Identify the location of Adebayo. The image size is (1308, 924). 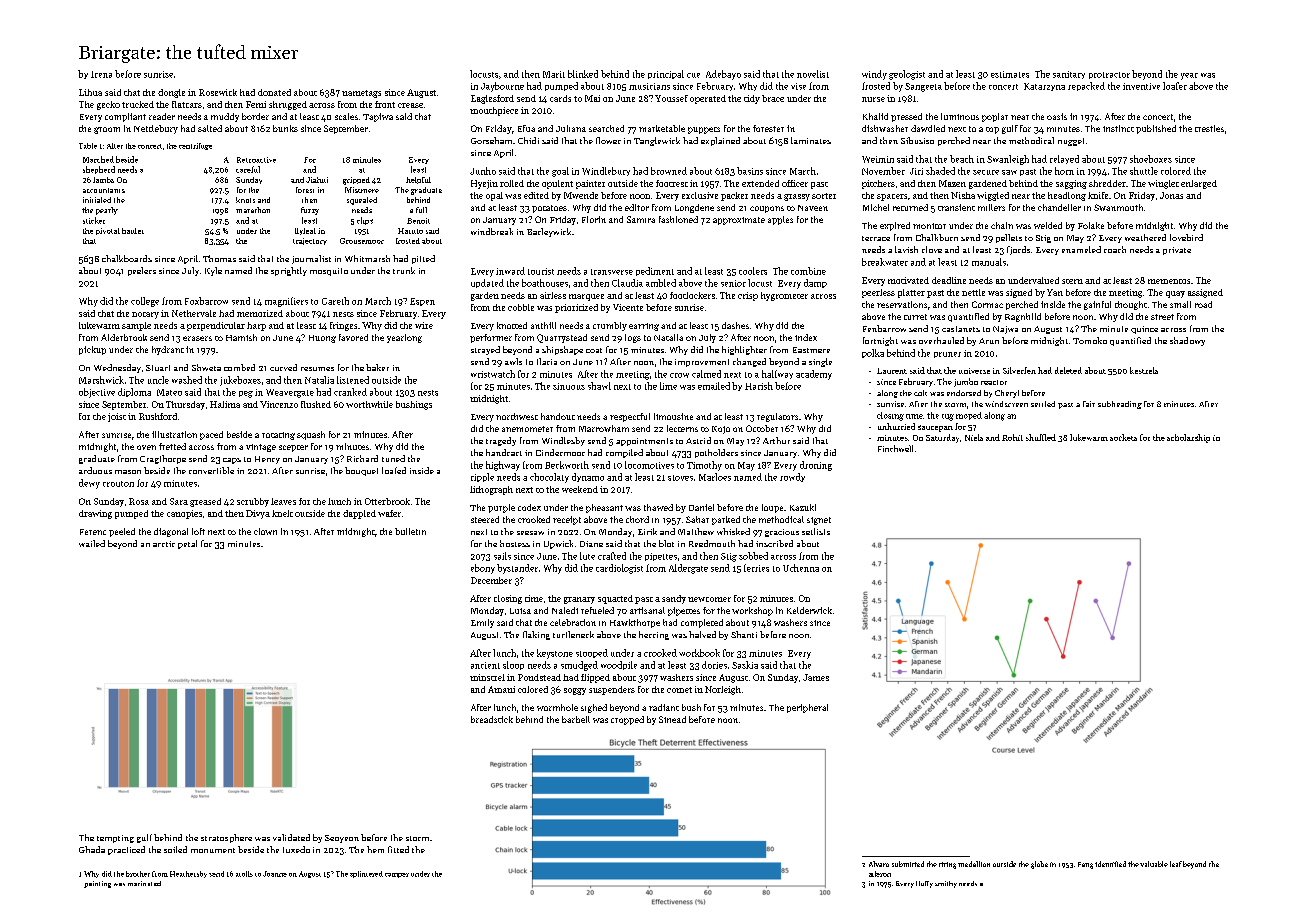
(723, 75).
